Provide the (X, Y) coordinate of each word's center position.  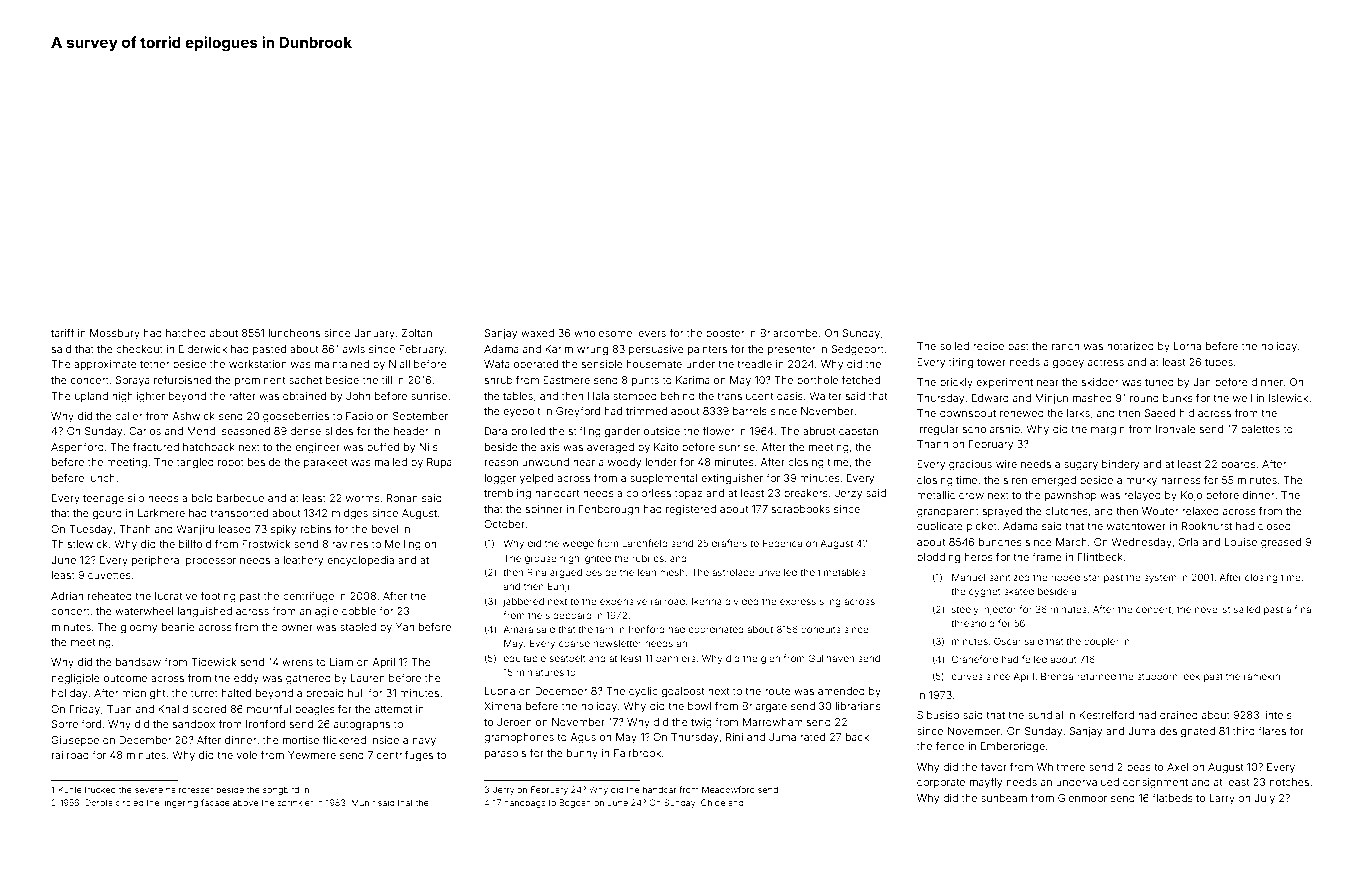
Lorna (1187, 346)
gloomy (139, 628)
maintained (342, 364)
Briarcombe (789, 333)
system (1160, 578)
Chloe (713, 802)
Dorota (99, 802)
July (1264, 799)
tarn (604, 629)
